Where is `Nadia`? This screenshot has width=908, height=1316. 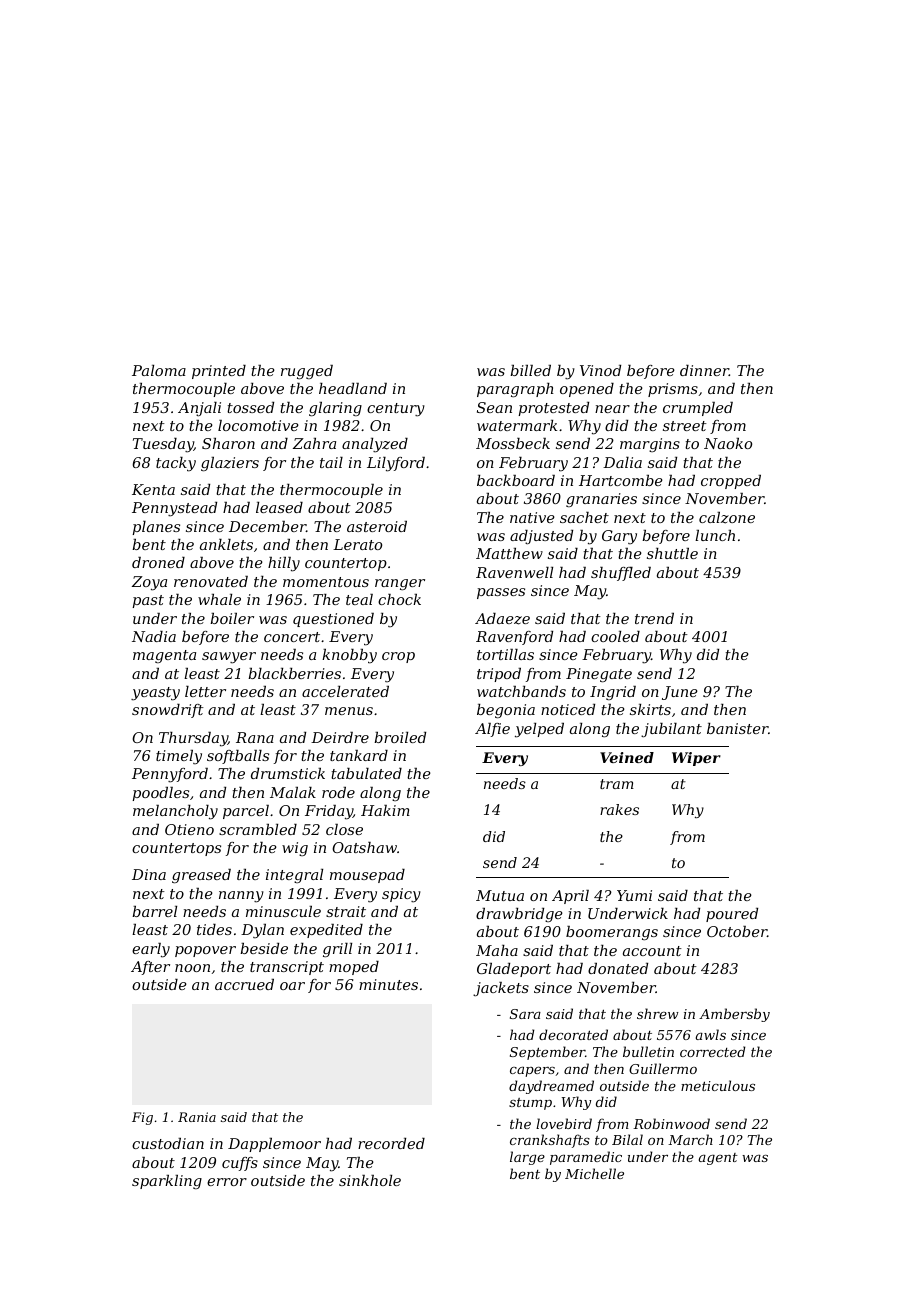 Nadia is located at coordinates (154, 636).
